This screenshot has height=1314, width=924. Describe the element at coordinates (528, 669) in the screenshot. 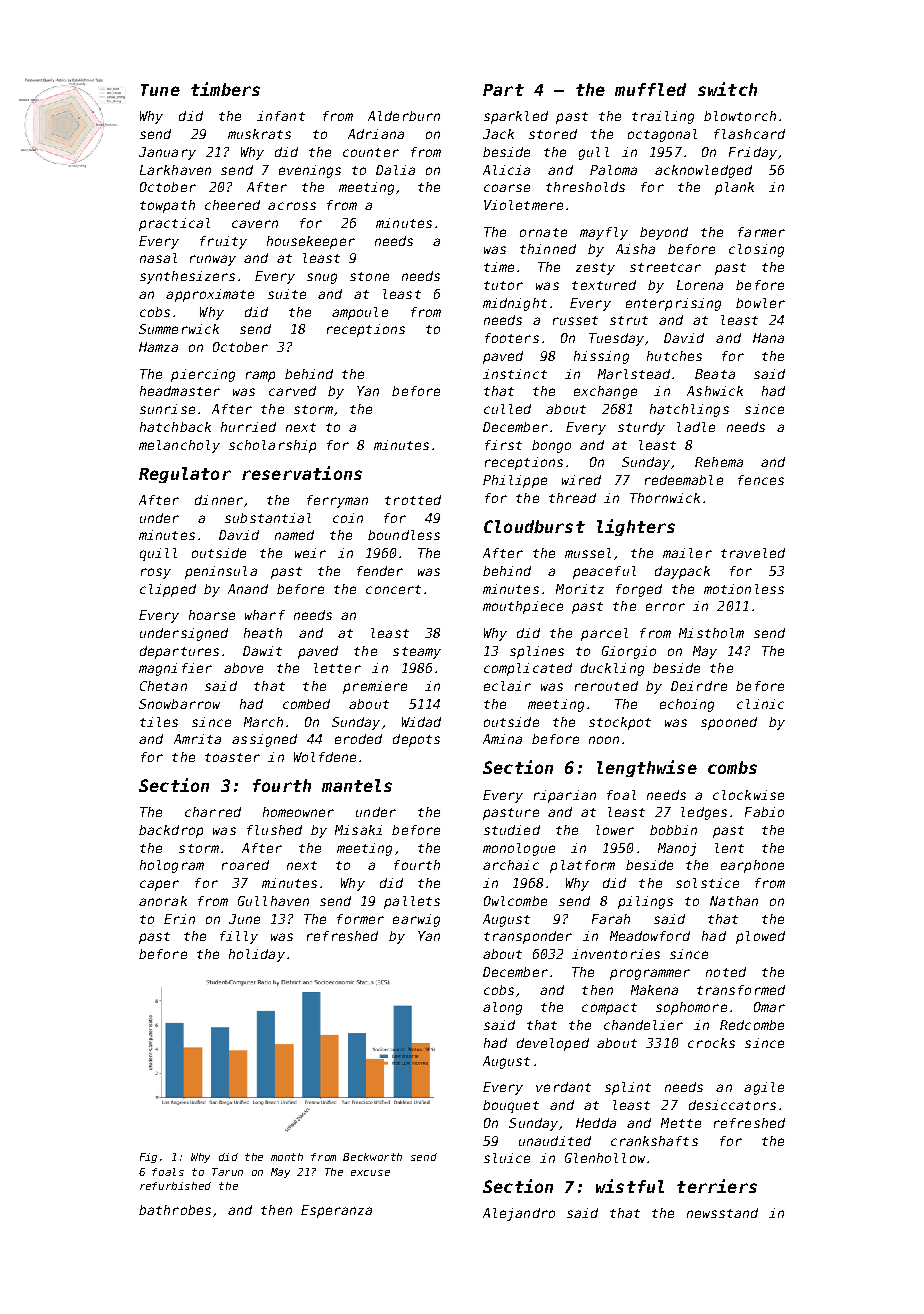

I see `complicated` at that location.
